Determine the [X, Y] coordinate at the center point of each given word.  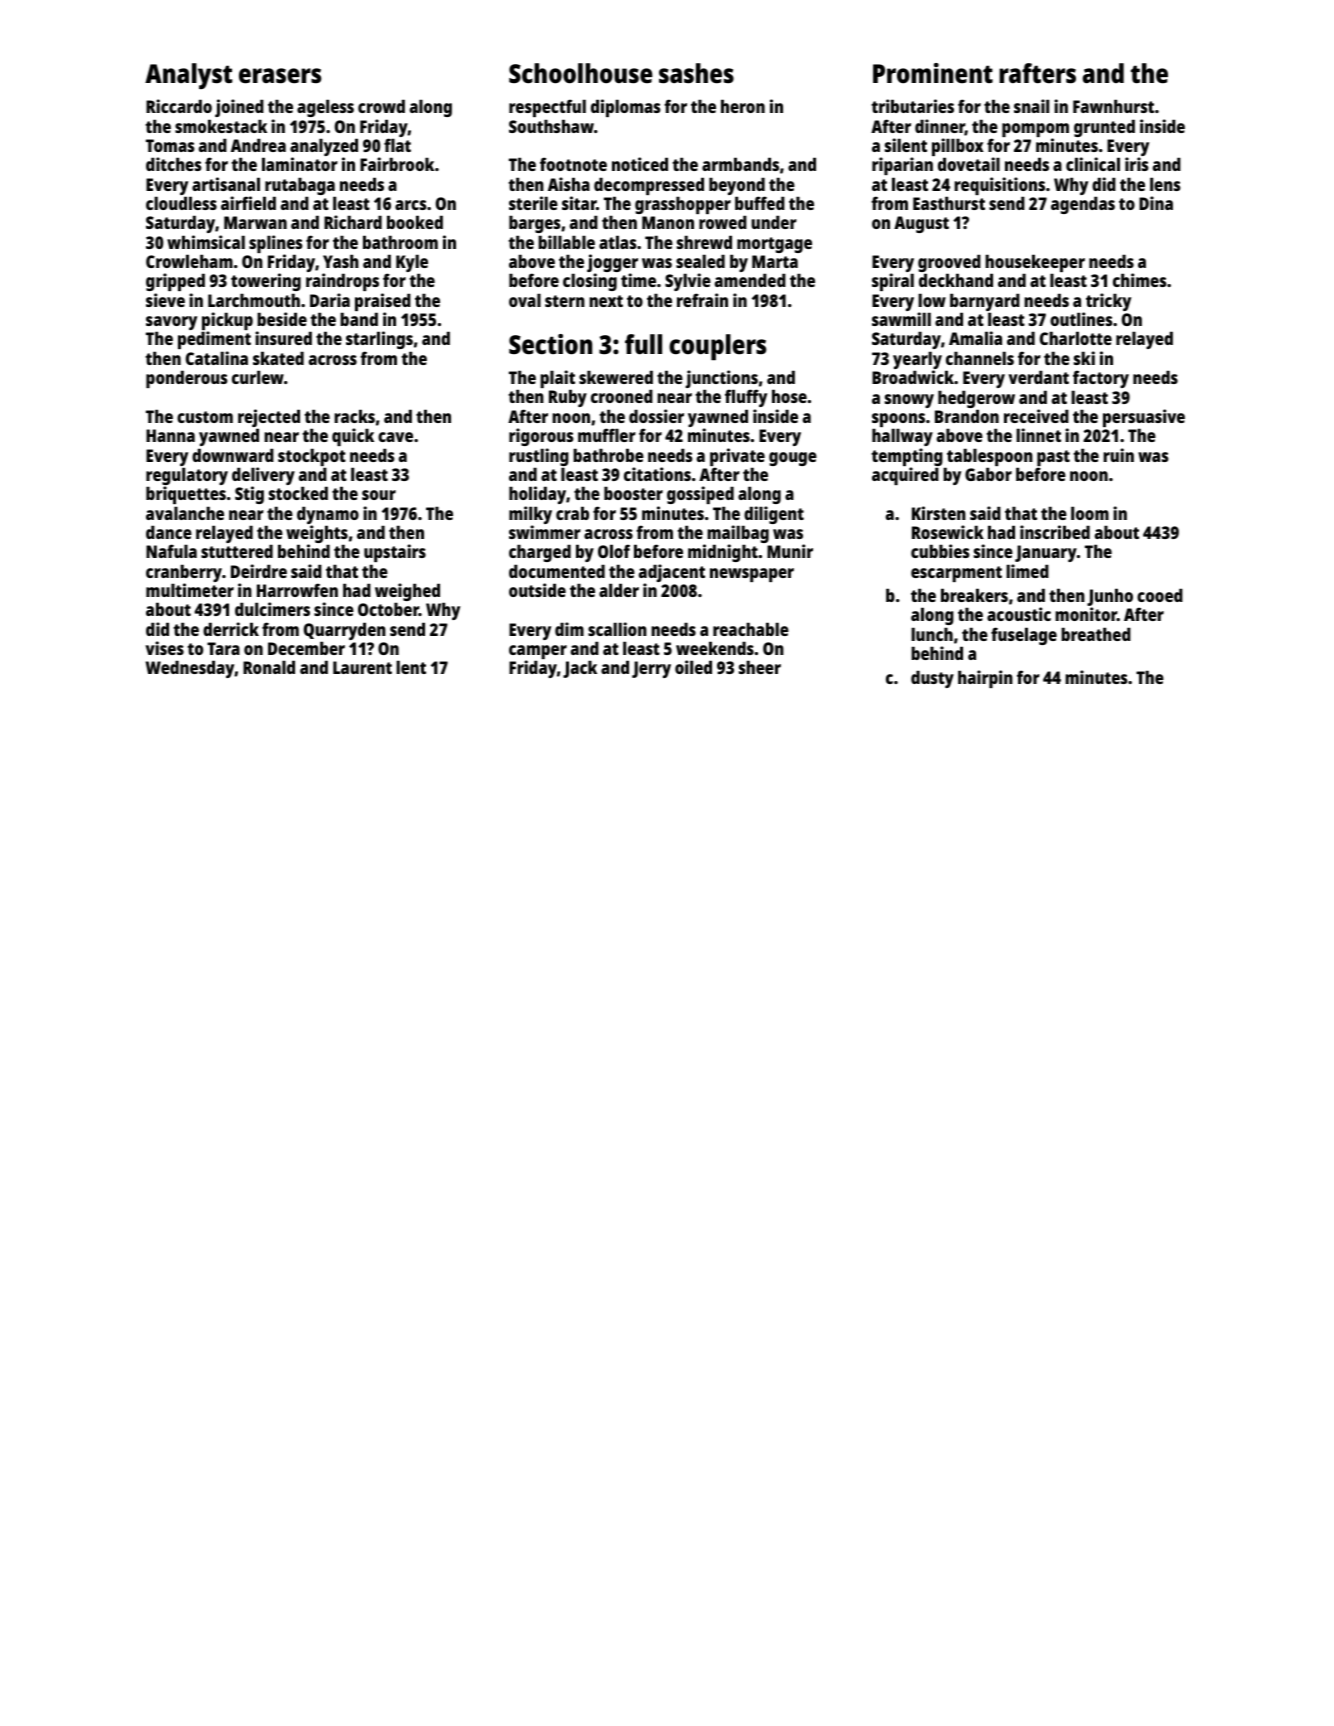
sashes [696, 73]
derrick [231, 629]
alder [619, 590]
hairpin [985, 679]
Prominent [933, 73]
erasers [280, 76]
